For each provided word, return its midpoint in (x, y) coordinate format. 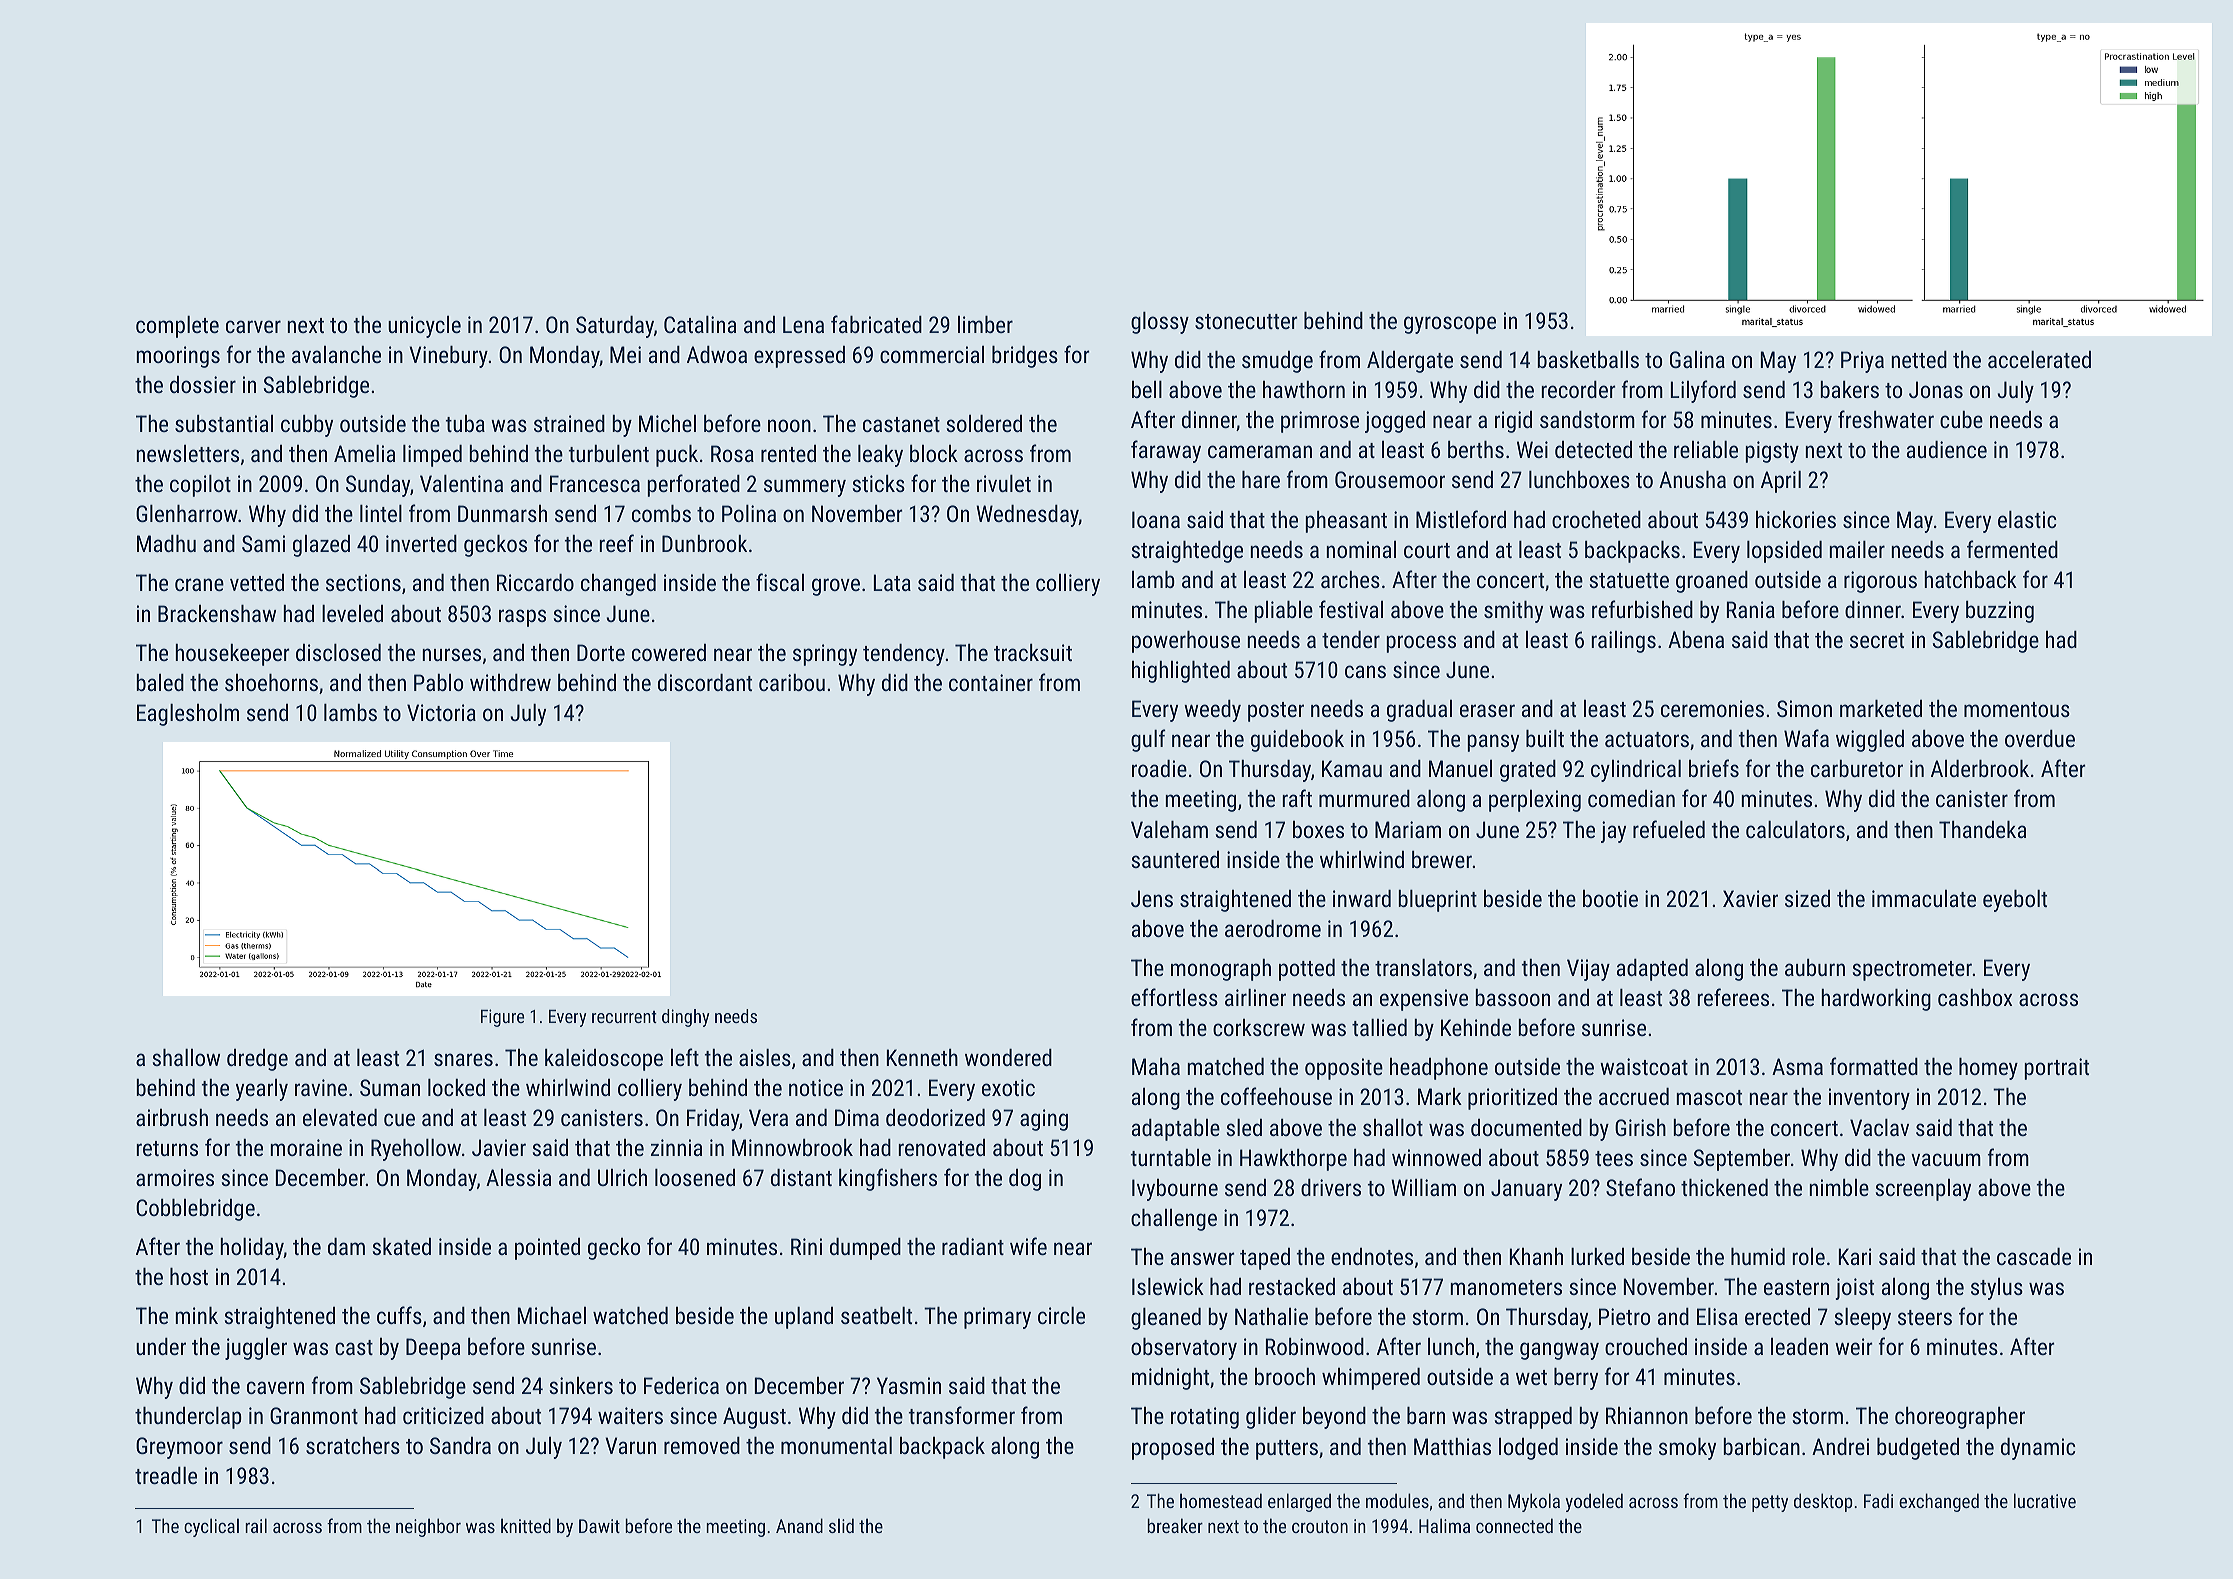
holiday (252, 1249)
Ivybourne (1175, 1190)
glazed (321, 546)
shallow (186, 1057)
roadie (1159, 768)
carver (253, 326)
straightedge (1187, 552)
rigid (1513, 422)
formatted (1874, 1066)
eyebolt (2015, 901)
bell (1147, 389)
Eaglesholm (188, 715)
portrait (2056, 1069)
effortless (1174, 997)
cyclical (211, 1527)
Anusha (1692, 479)
